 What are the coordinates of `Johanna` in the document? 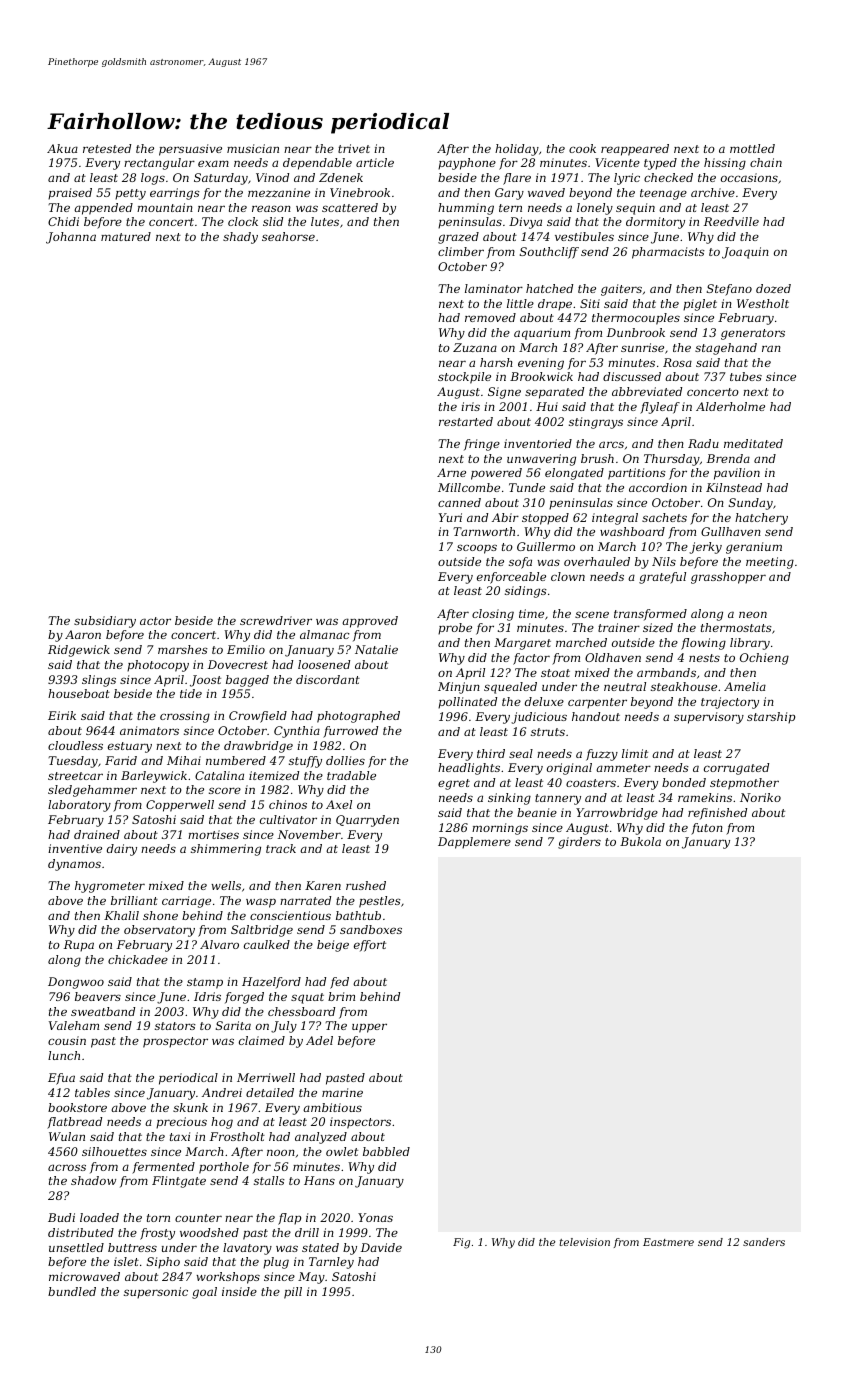 It's located at (71, 238).
